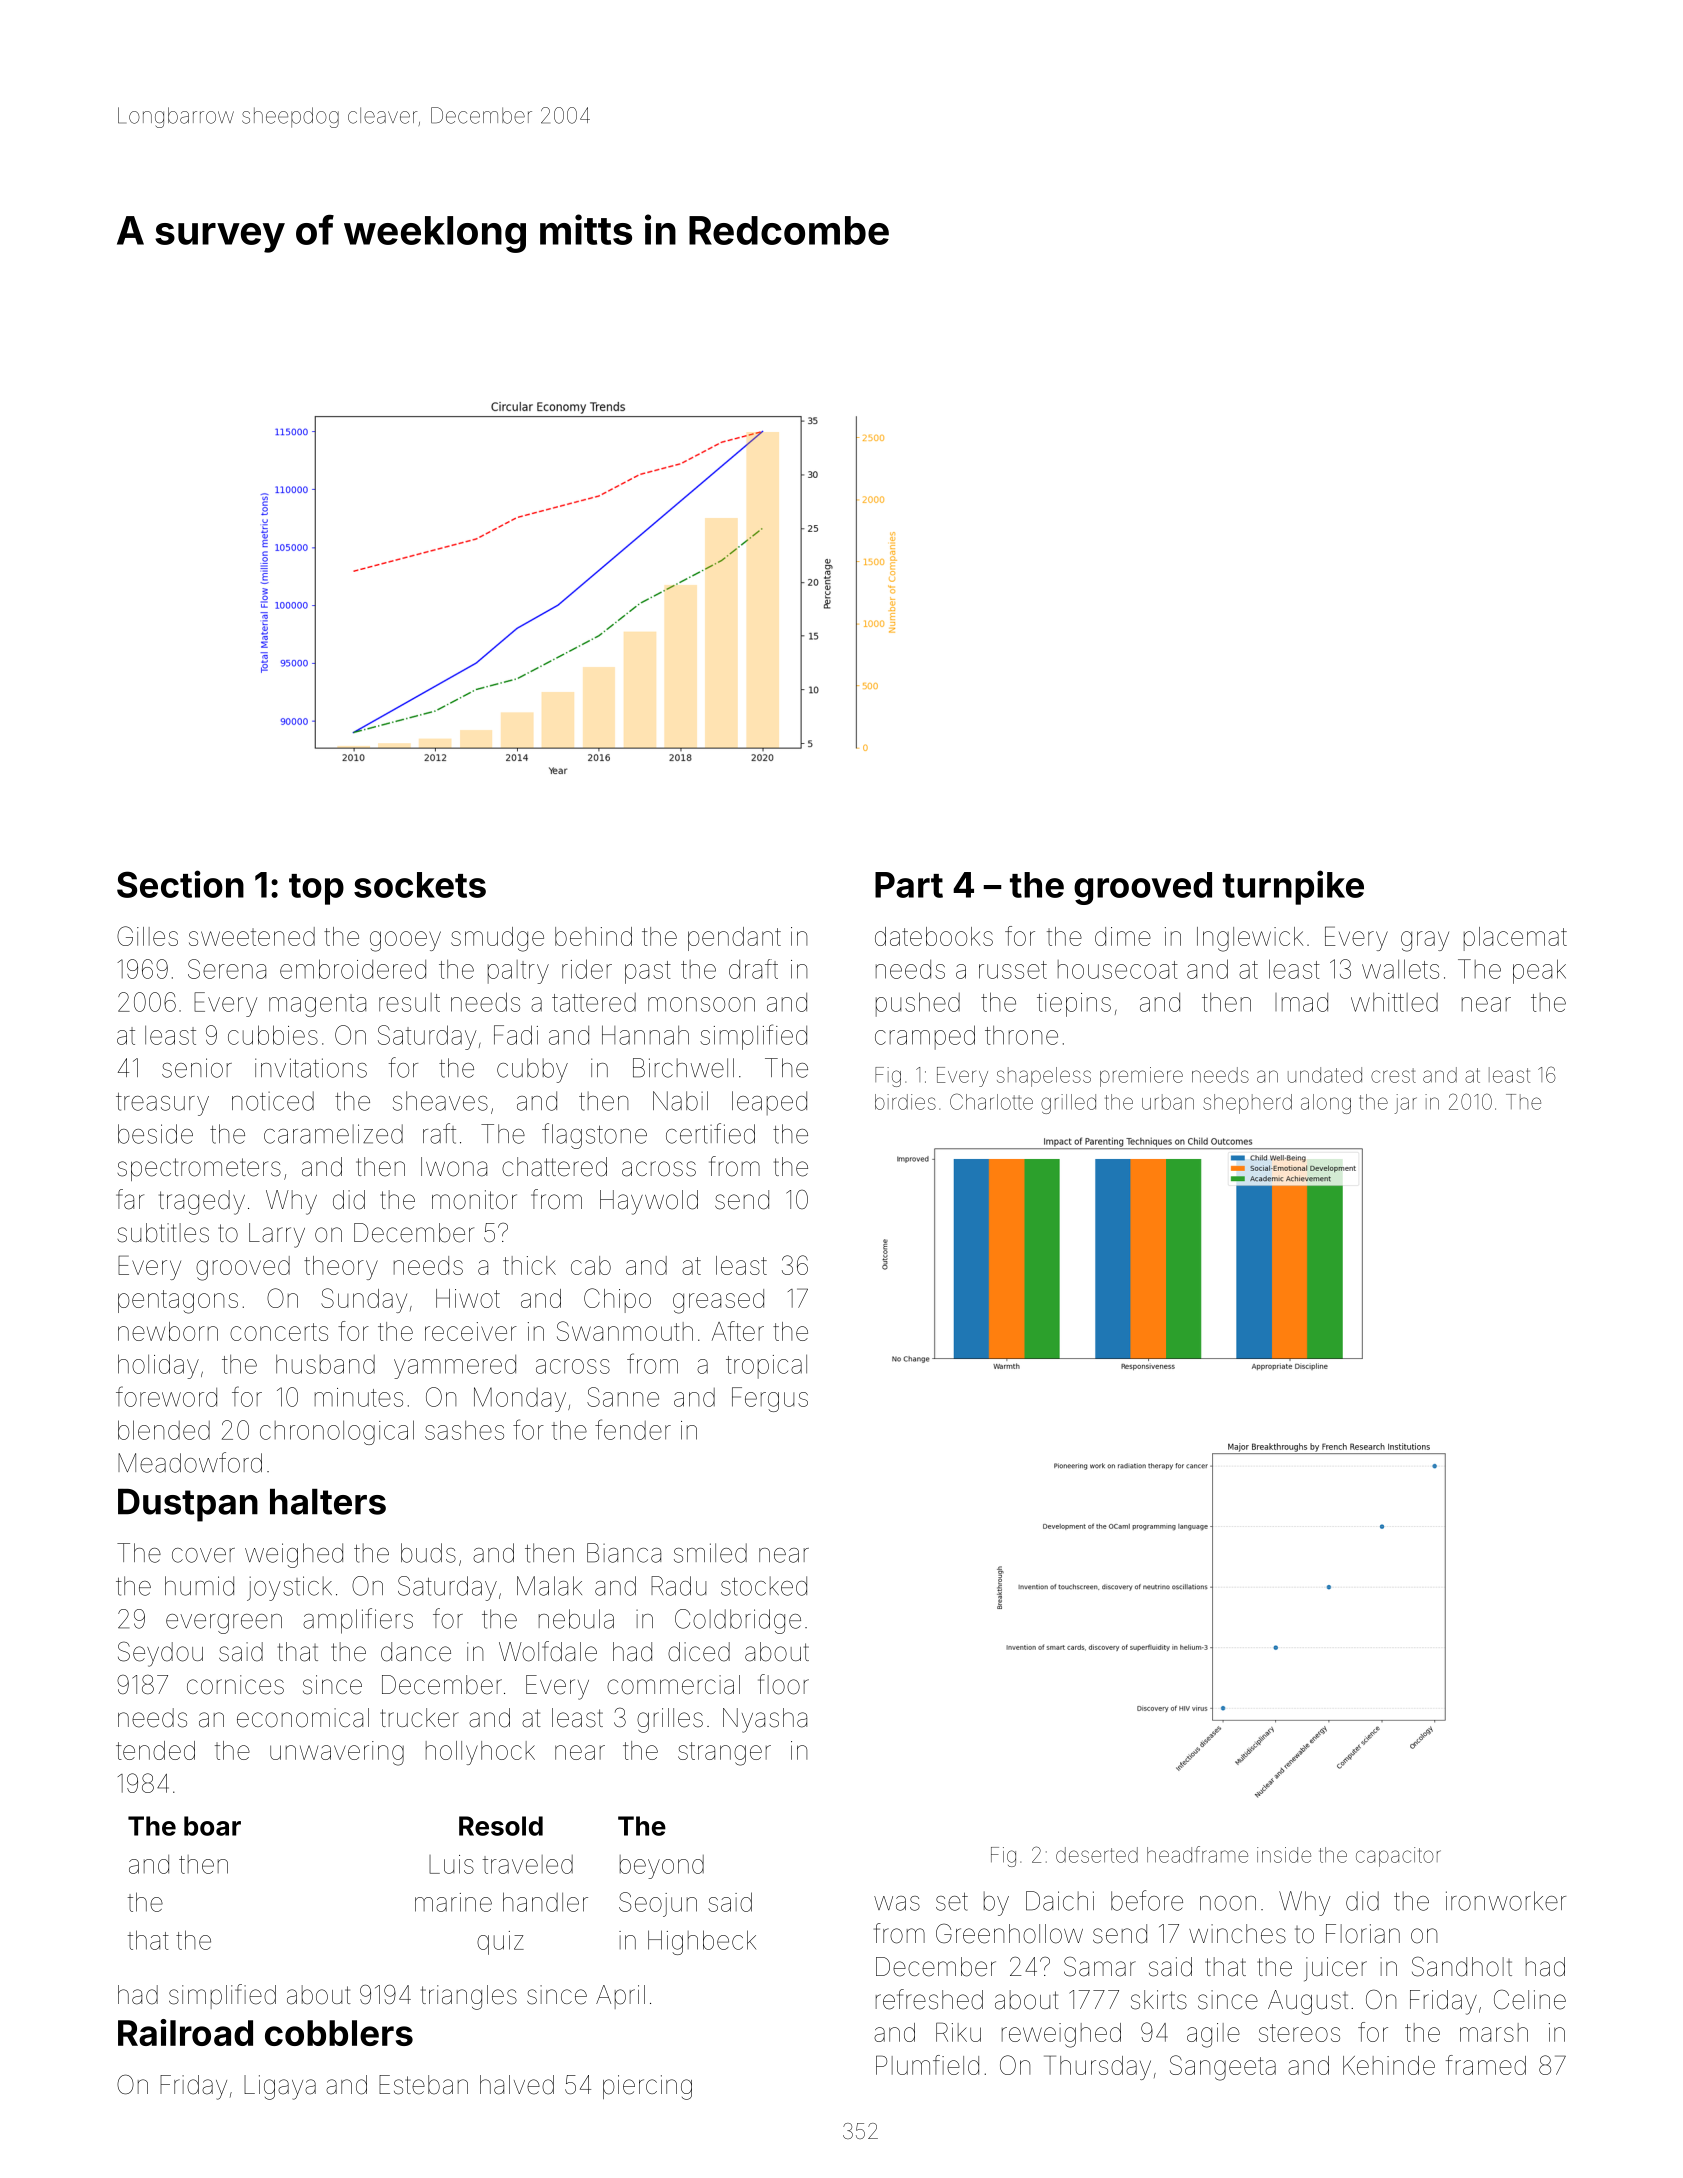 The width and height of the page is (1683, 2178). What do you see at coordinates (1406, 1104) in the page?
I see `jar` at bounding box center [1406, 1104].
